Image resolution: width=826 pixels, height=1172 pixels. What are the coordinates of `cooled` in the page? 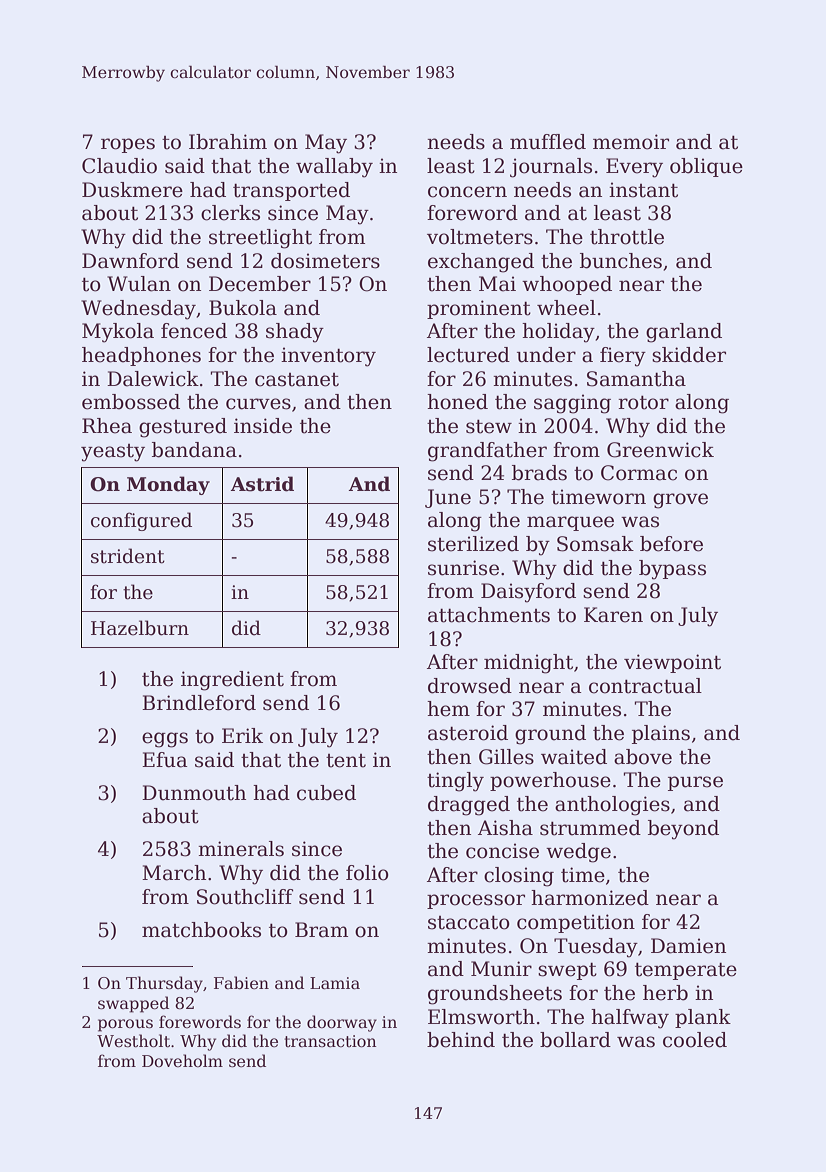 It's located at (695, 1040).
